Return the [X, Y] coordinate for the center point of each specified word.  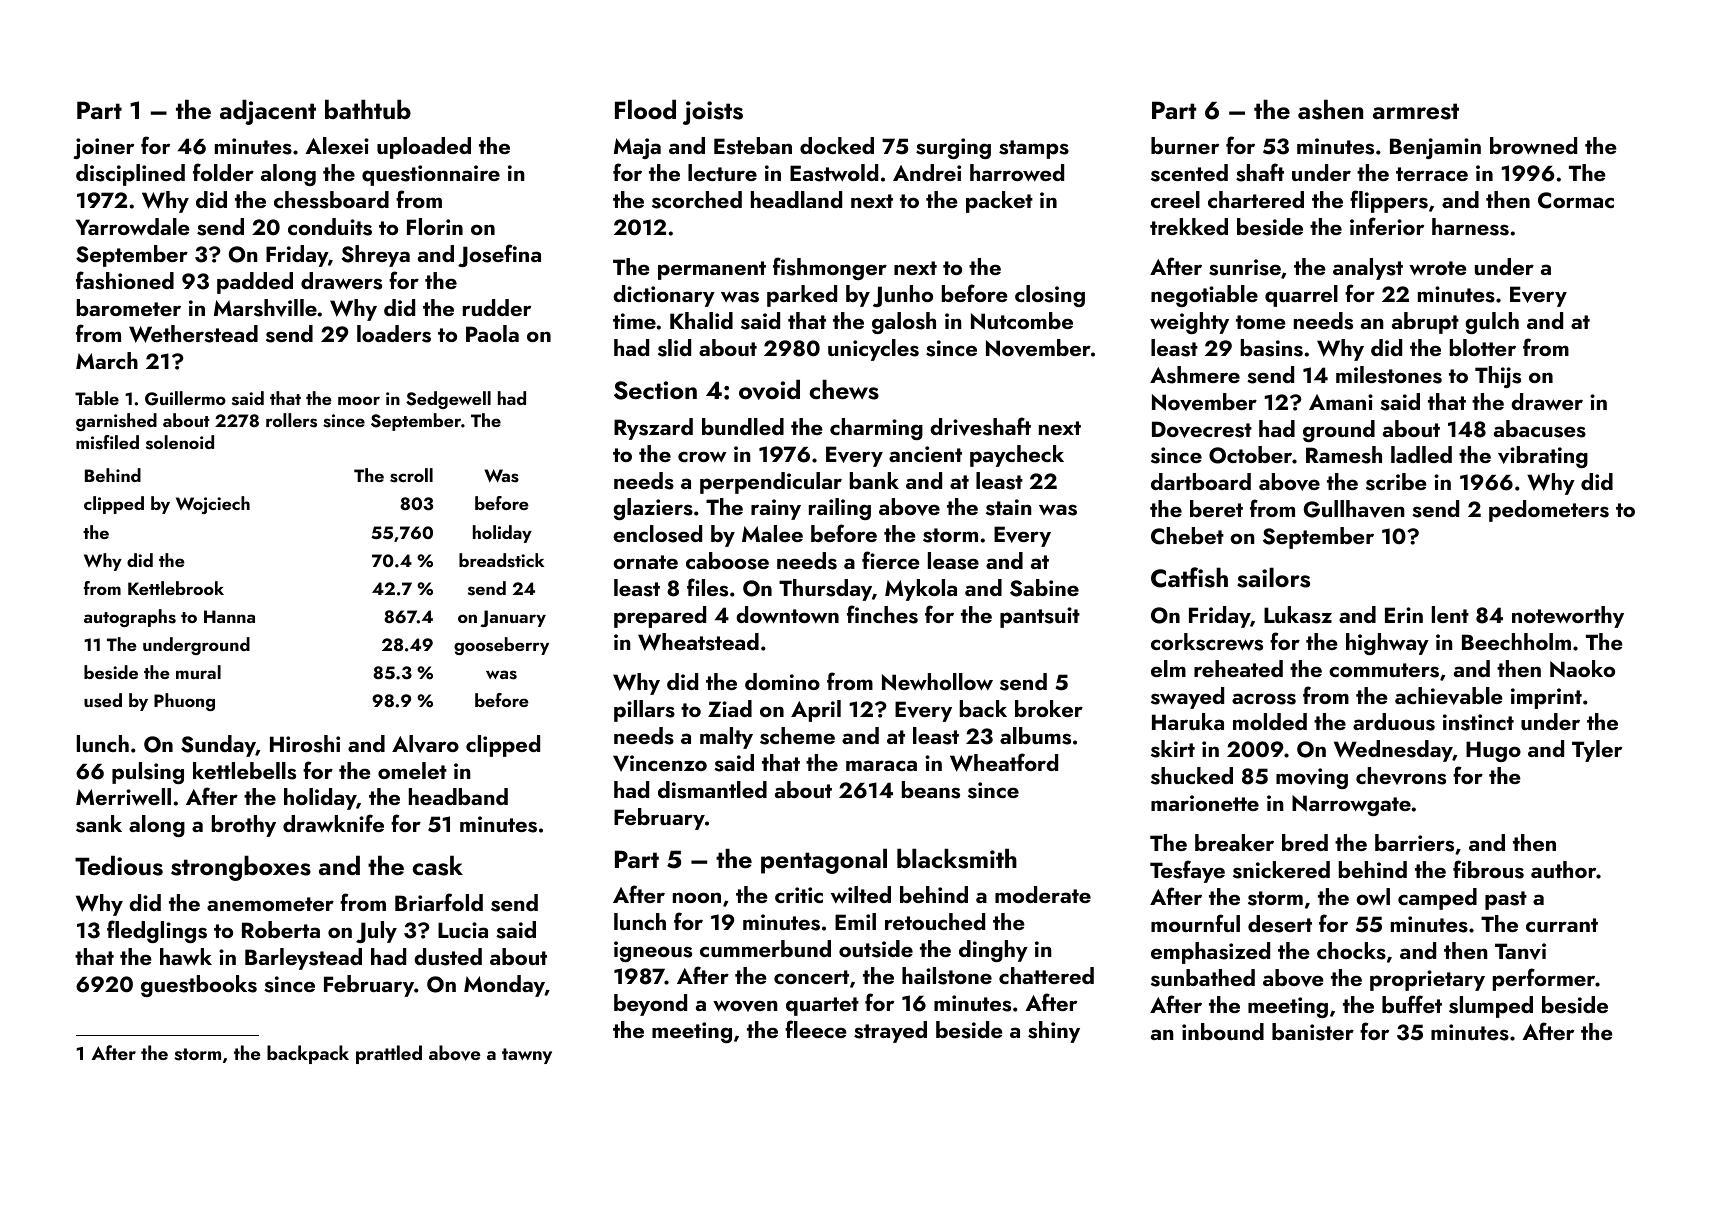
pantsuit [1040, 617]
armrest [1416, 111]
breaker [1234, 842]
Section [655, 390]
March [107, 360]
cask [437, 865]
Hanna [229, 616]
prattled [389, 1054]
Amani [1341, 402]
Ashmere [1195, 375]
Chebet [1187, 536]
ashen [1330, 109]
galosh [904, 323]
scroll [411, 475]
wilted [861, 894]
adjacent [268, 112]
